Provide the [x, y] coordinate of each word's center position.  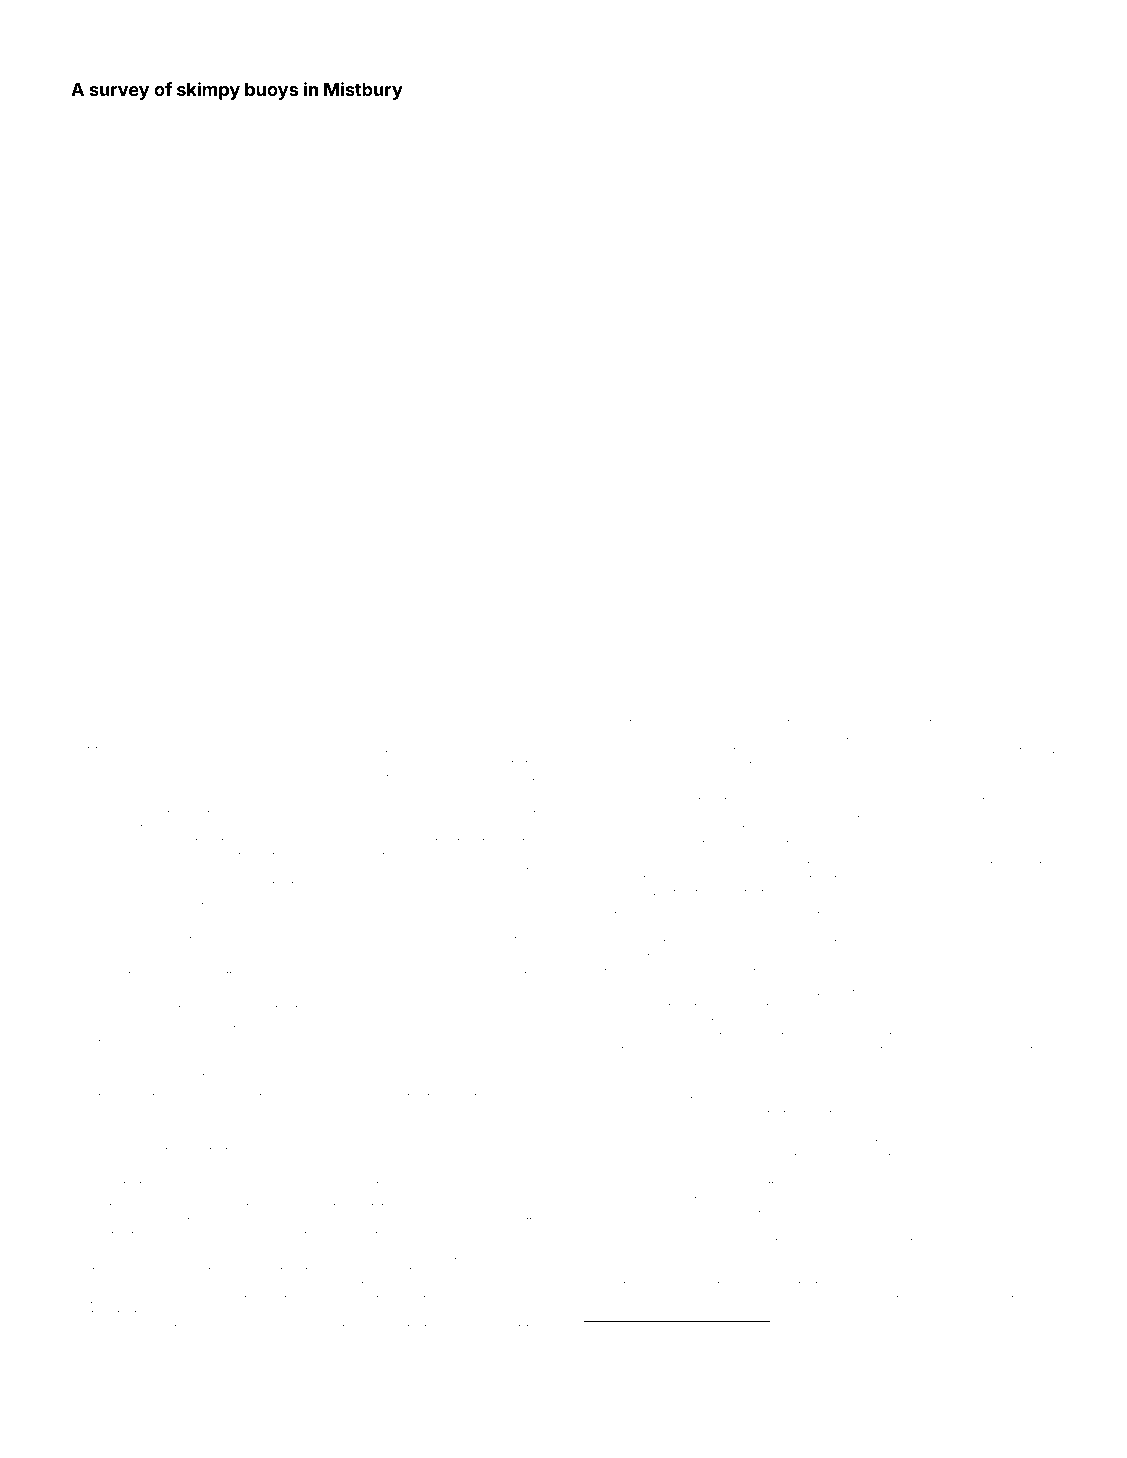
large [950, 1159]
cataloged [636, 1286]
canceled [137, 814]
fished [278, 1327]
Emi [657, 750]
